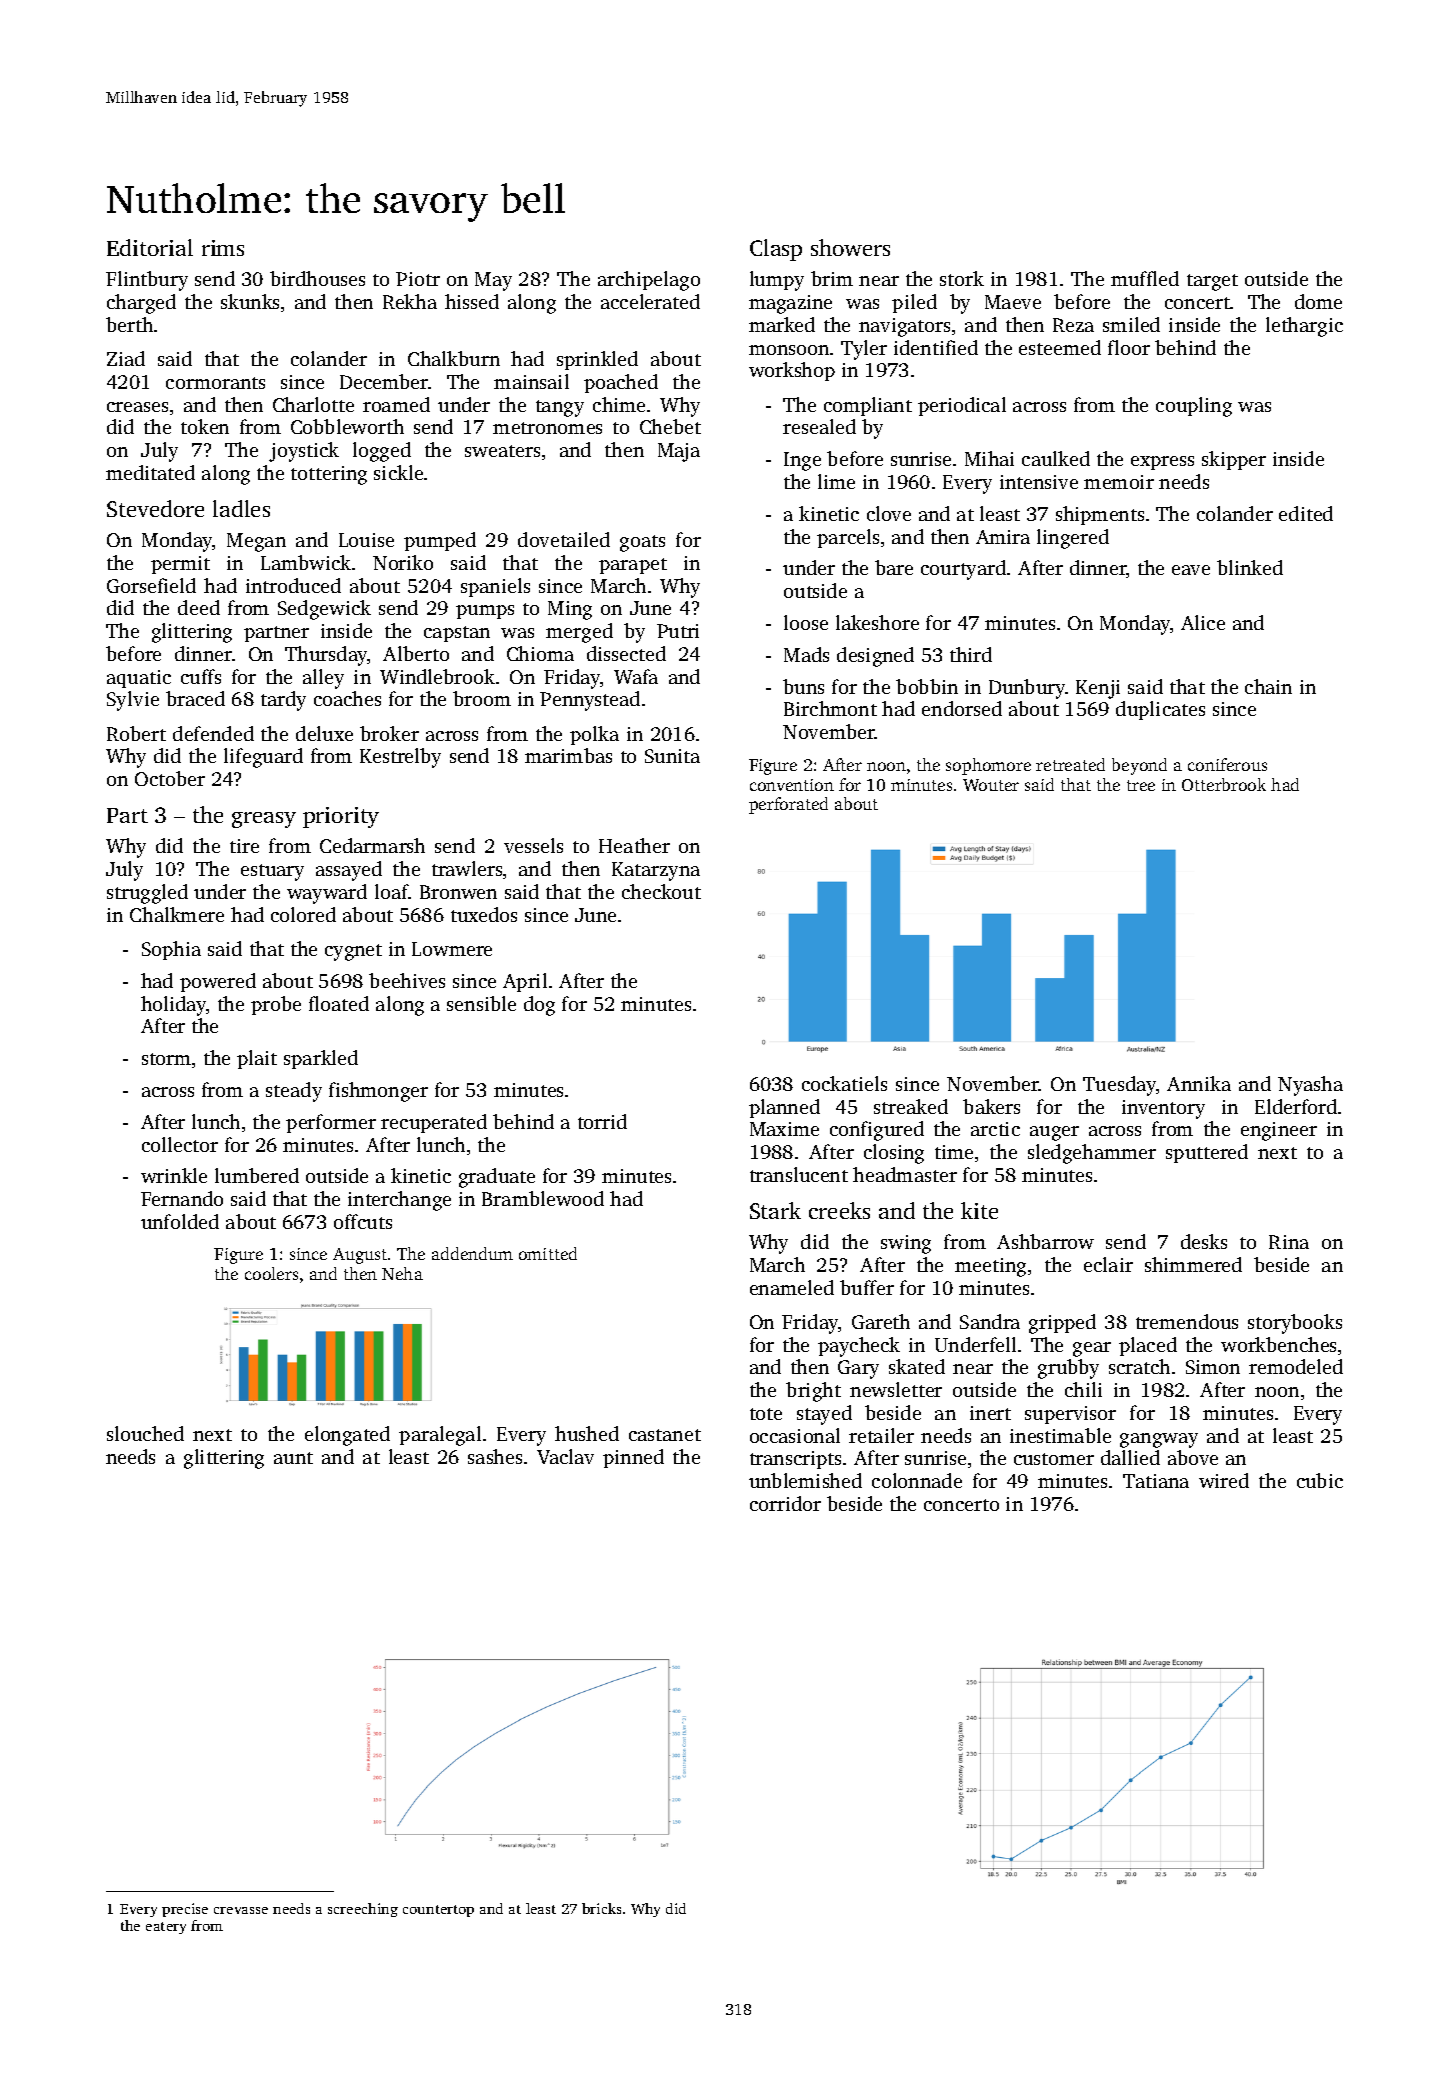  I want to click on Clasp, so click(776, 250).
